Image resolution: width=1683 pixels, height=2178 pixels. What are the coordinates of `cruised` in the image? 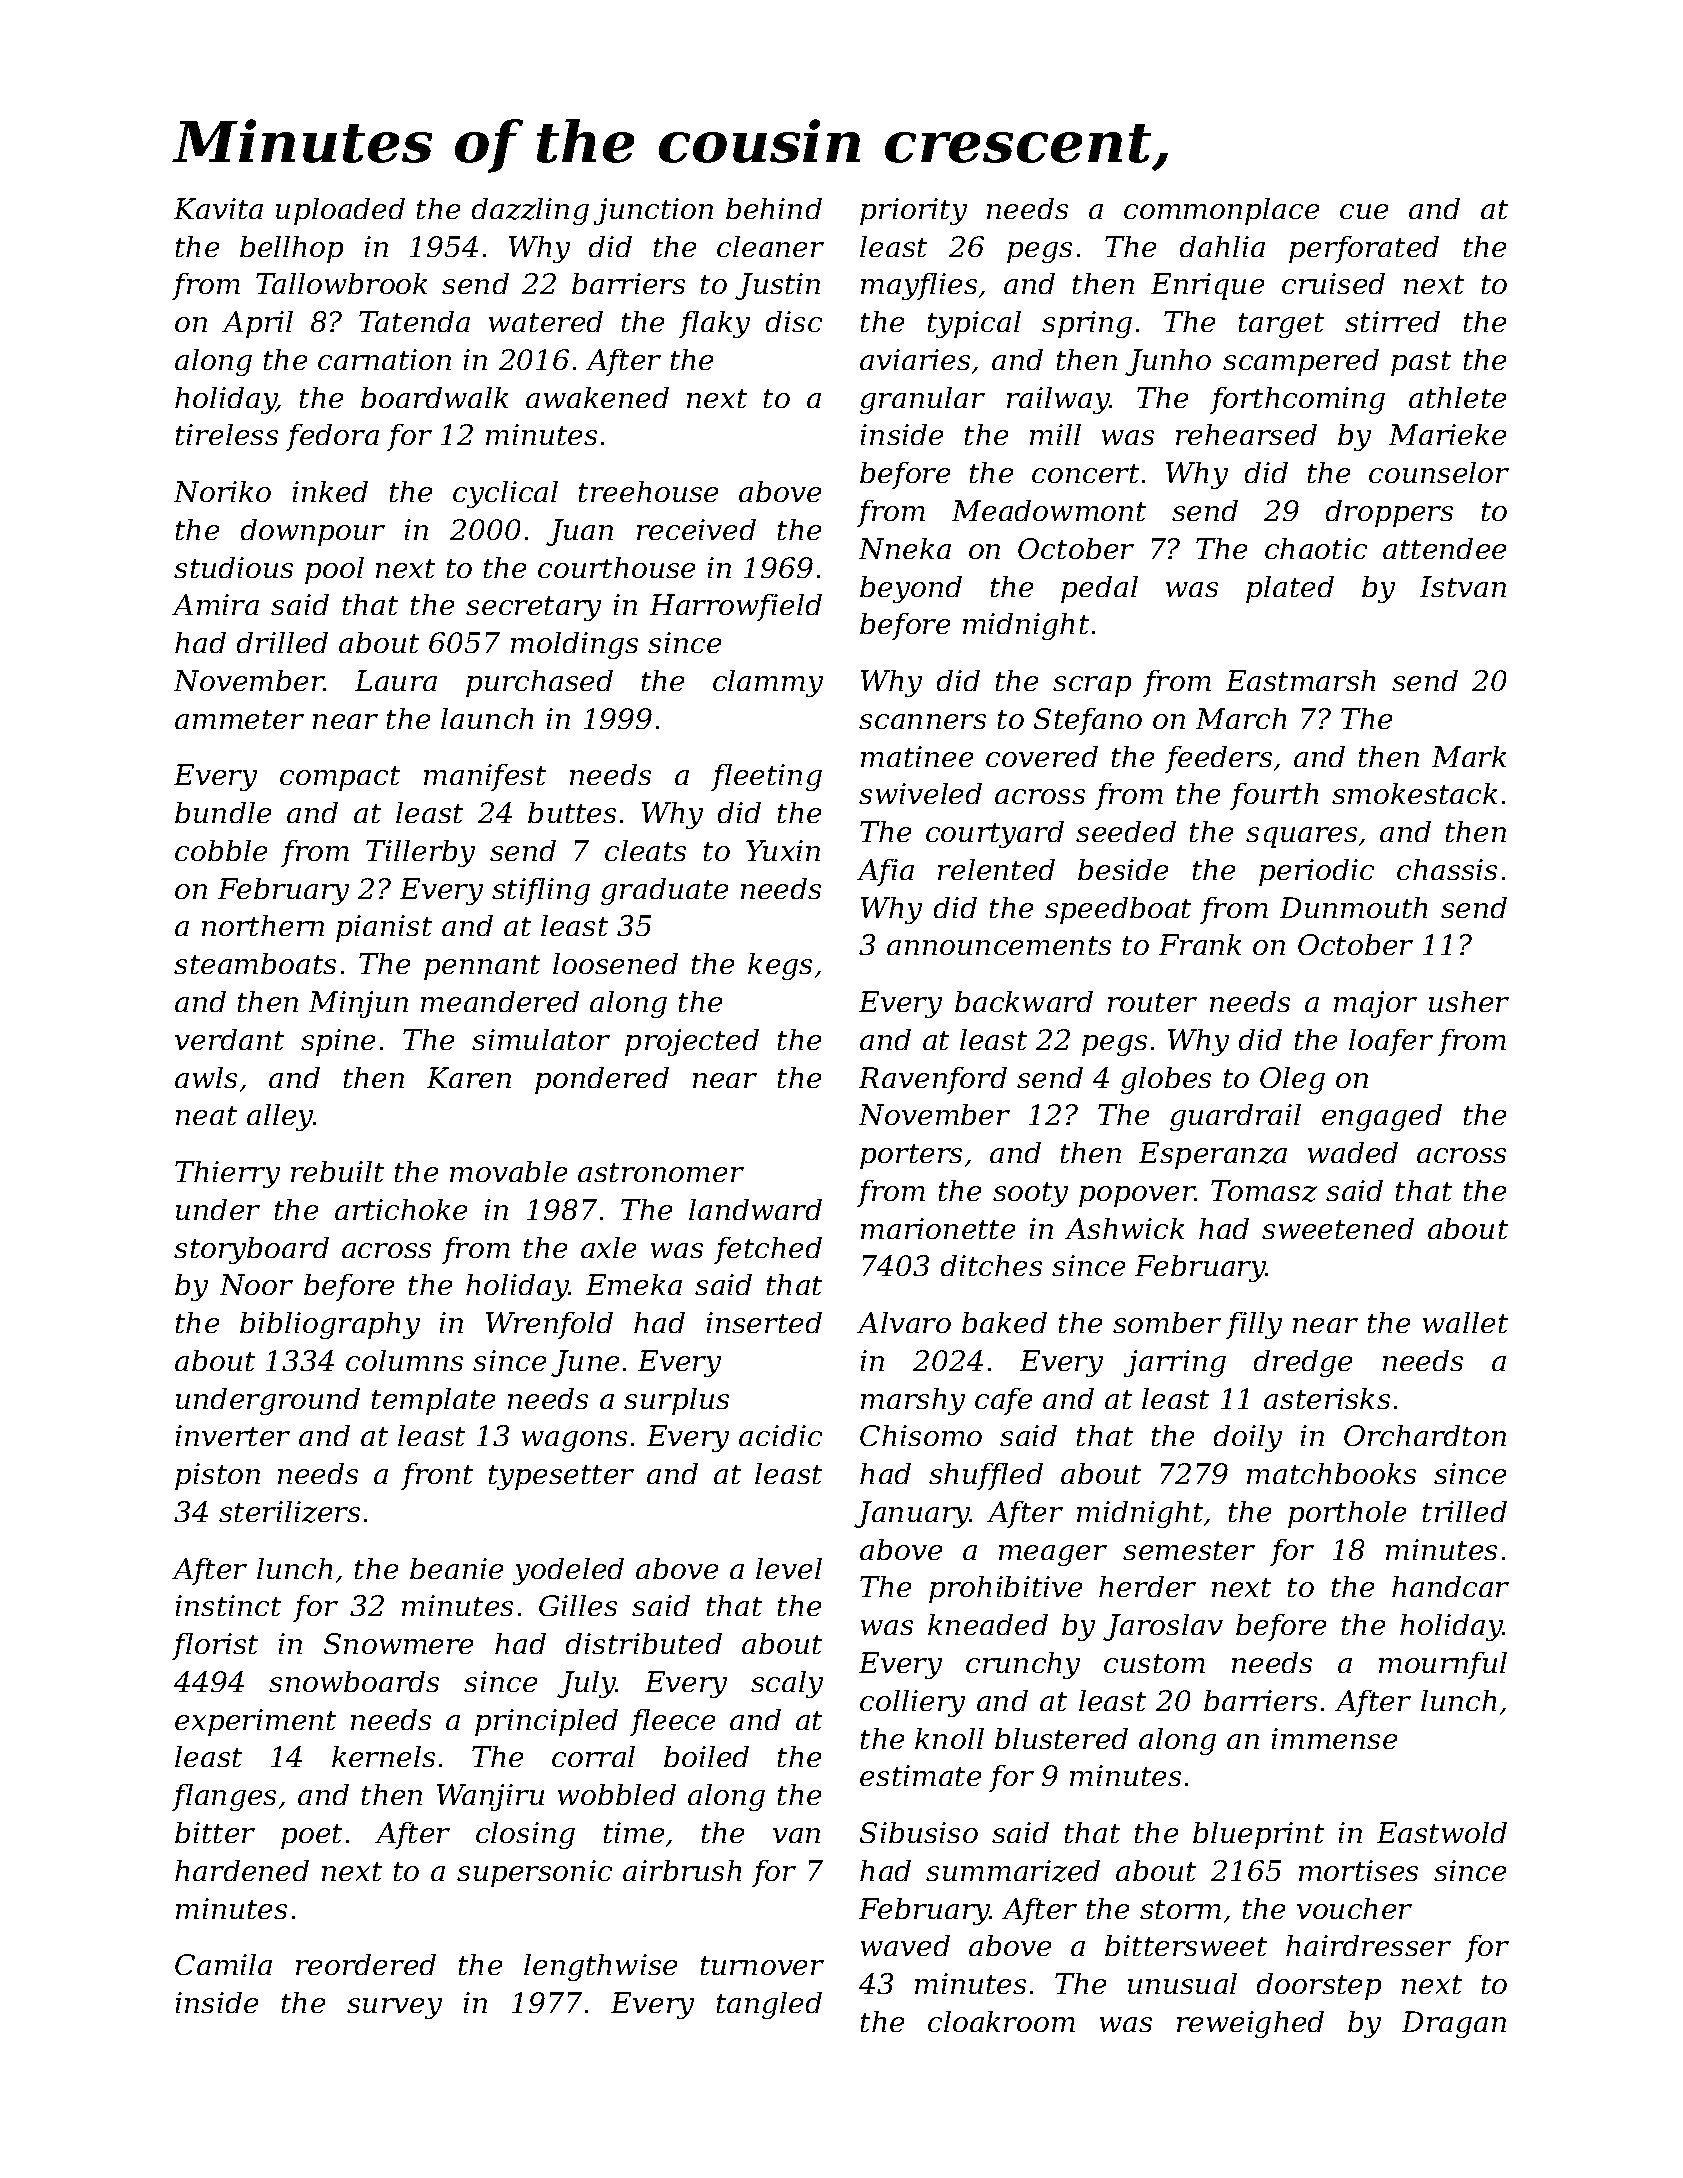 It's located at (1333, 283).
